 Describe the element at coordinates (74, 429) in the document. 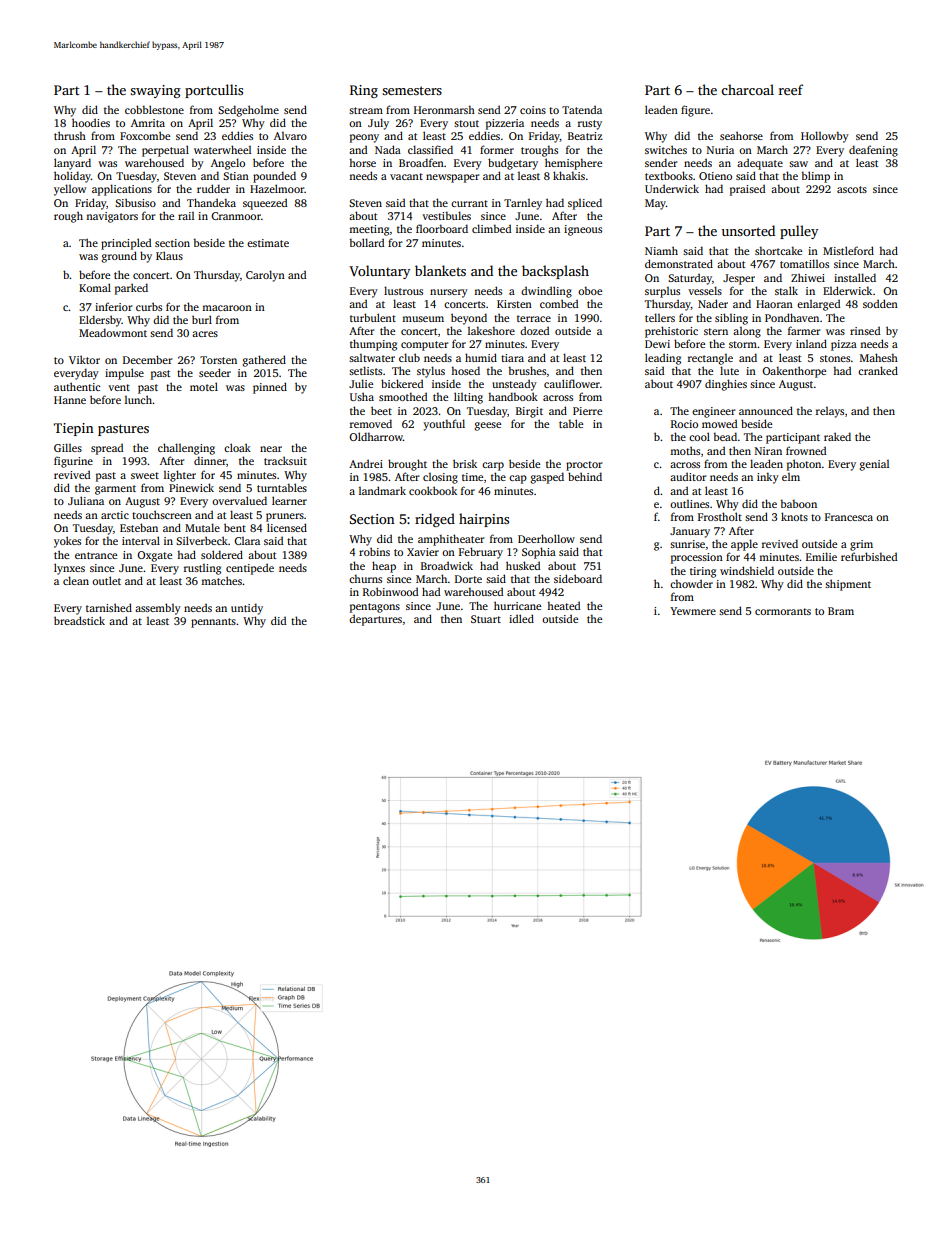

I see `Tiepin` at that location.
